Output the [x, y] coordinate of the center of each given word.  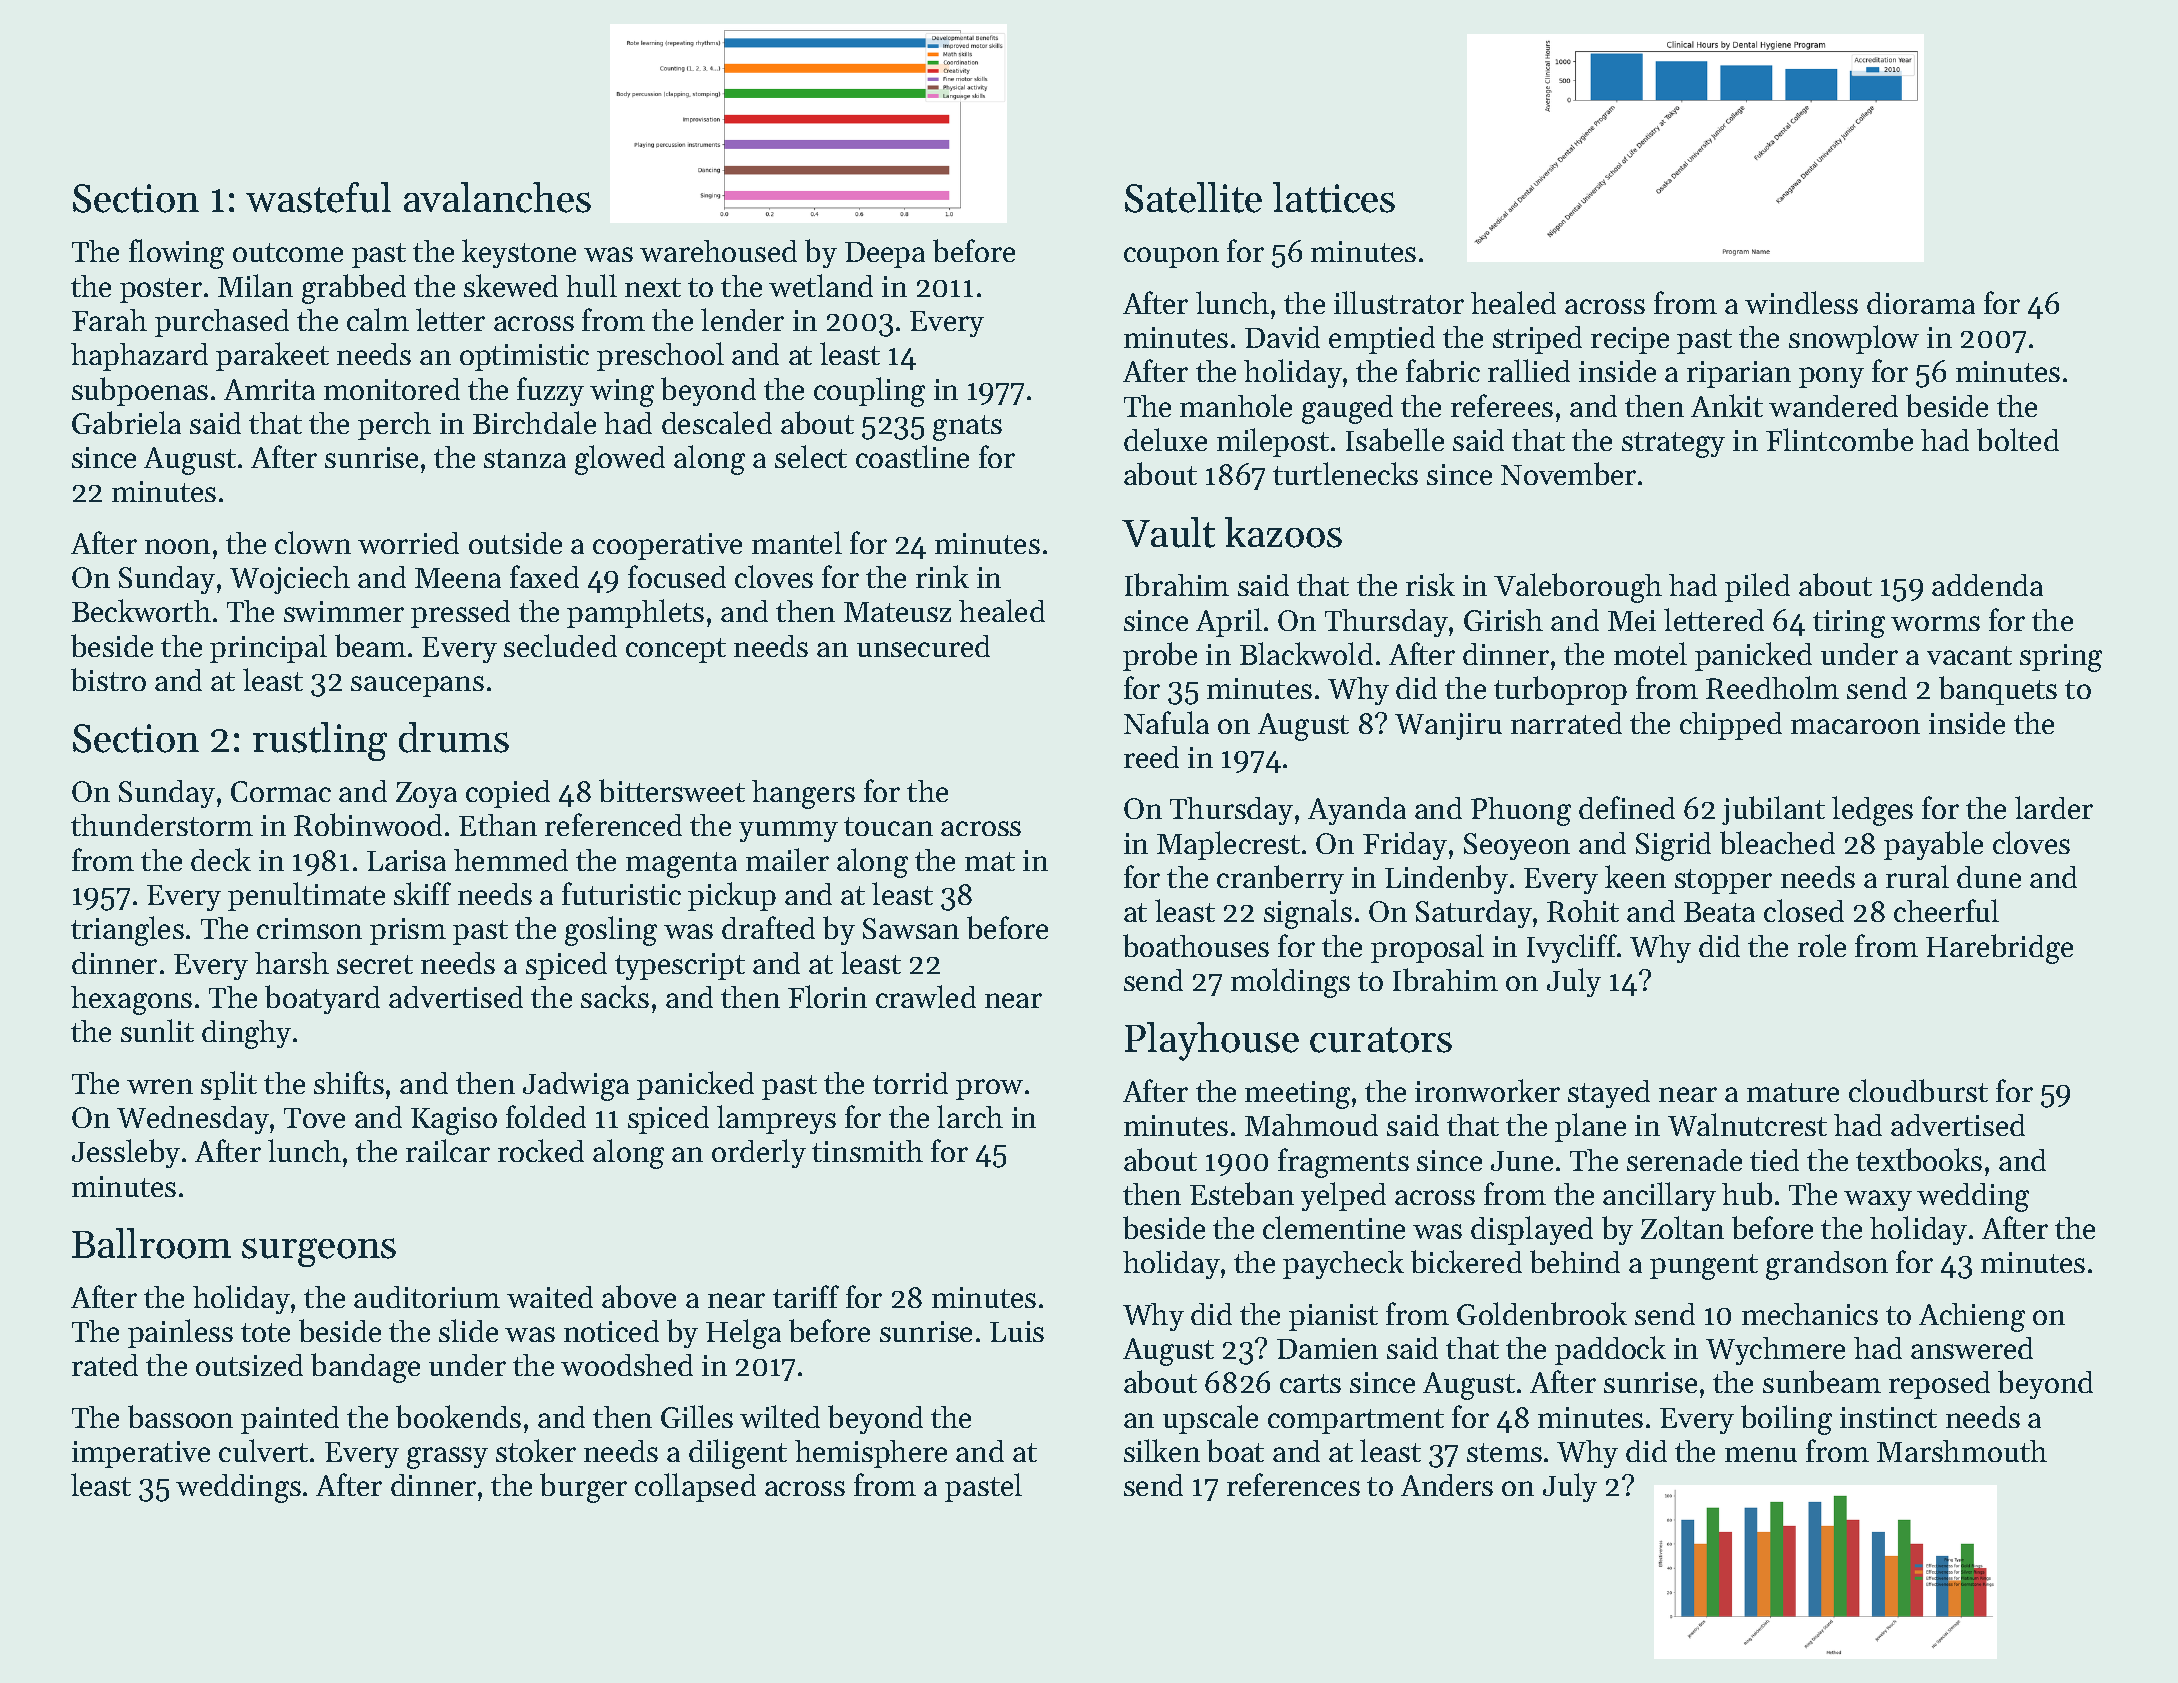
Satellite [1193, 197]
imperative [141, 1454]
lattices [1334, 197]
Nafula [1166, 722]
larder [2054, 807]
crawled [926, 996]
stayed [1609, 1094]
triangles [127, 931]
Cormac [281, 791]
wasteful [318, 197]
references [1293, 1484]
